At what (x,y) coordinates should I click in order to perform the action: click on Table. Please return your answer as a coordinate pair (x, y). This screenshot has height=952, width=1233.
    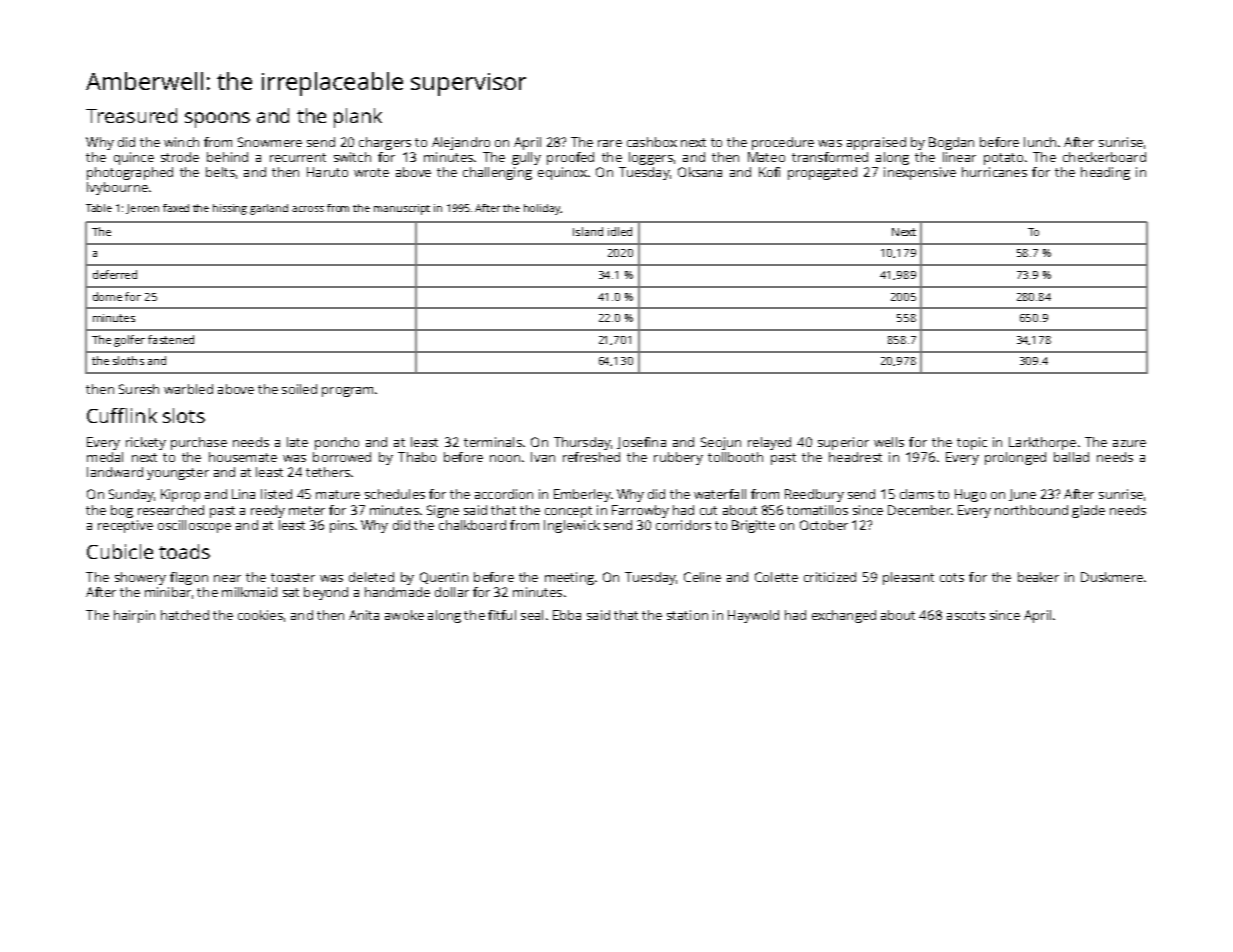
    Looking at the image, I should click on (99, 208).
